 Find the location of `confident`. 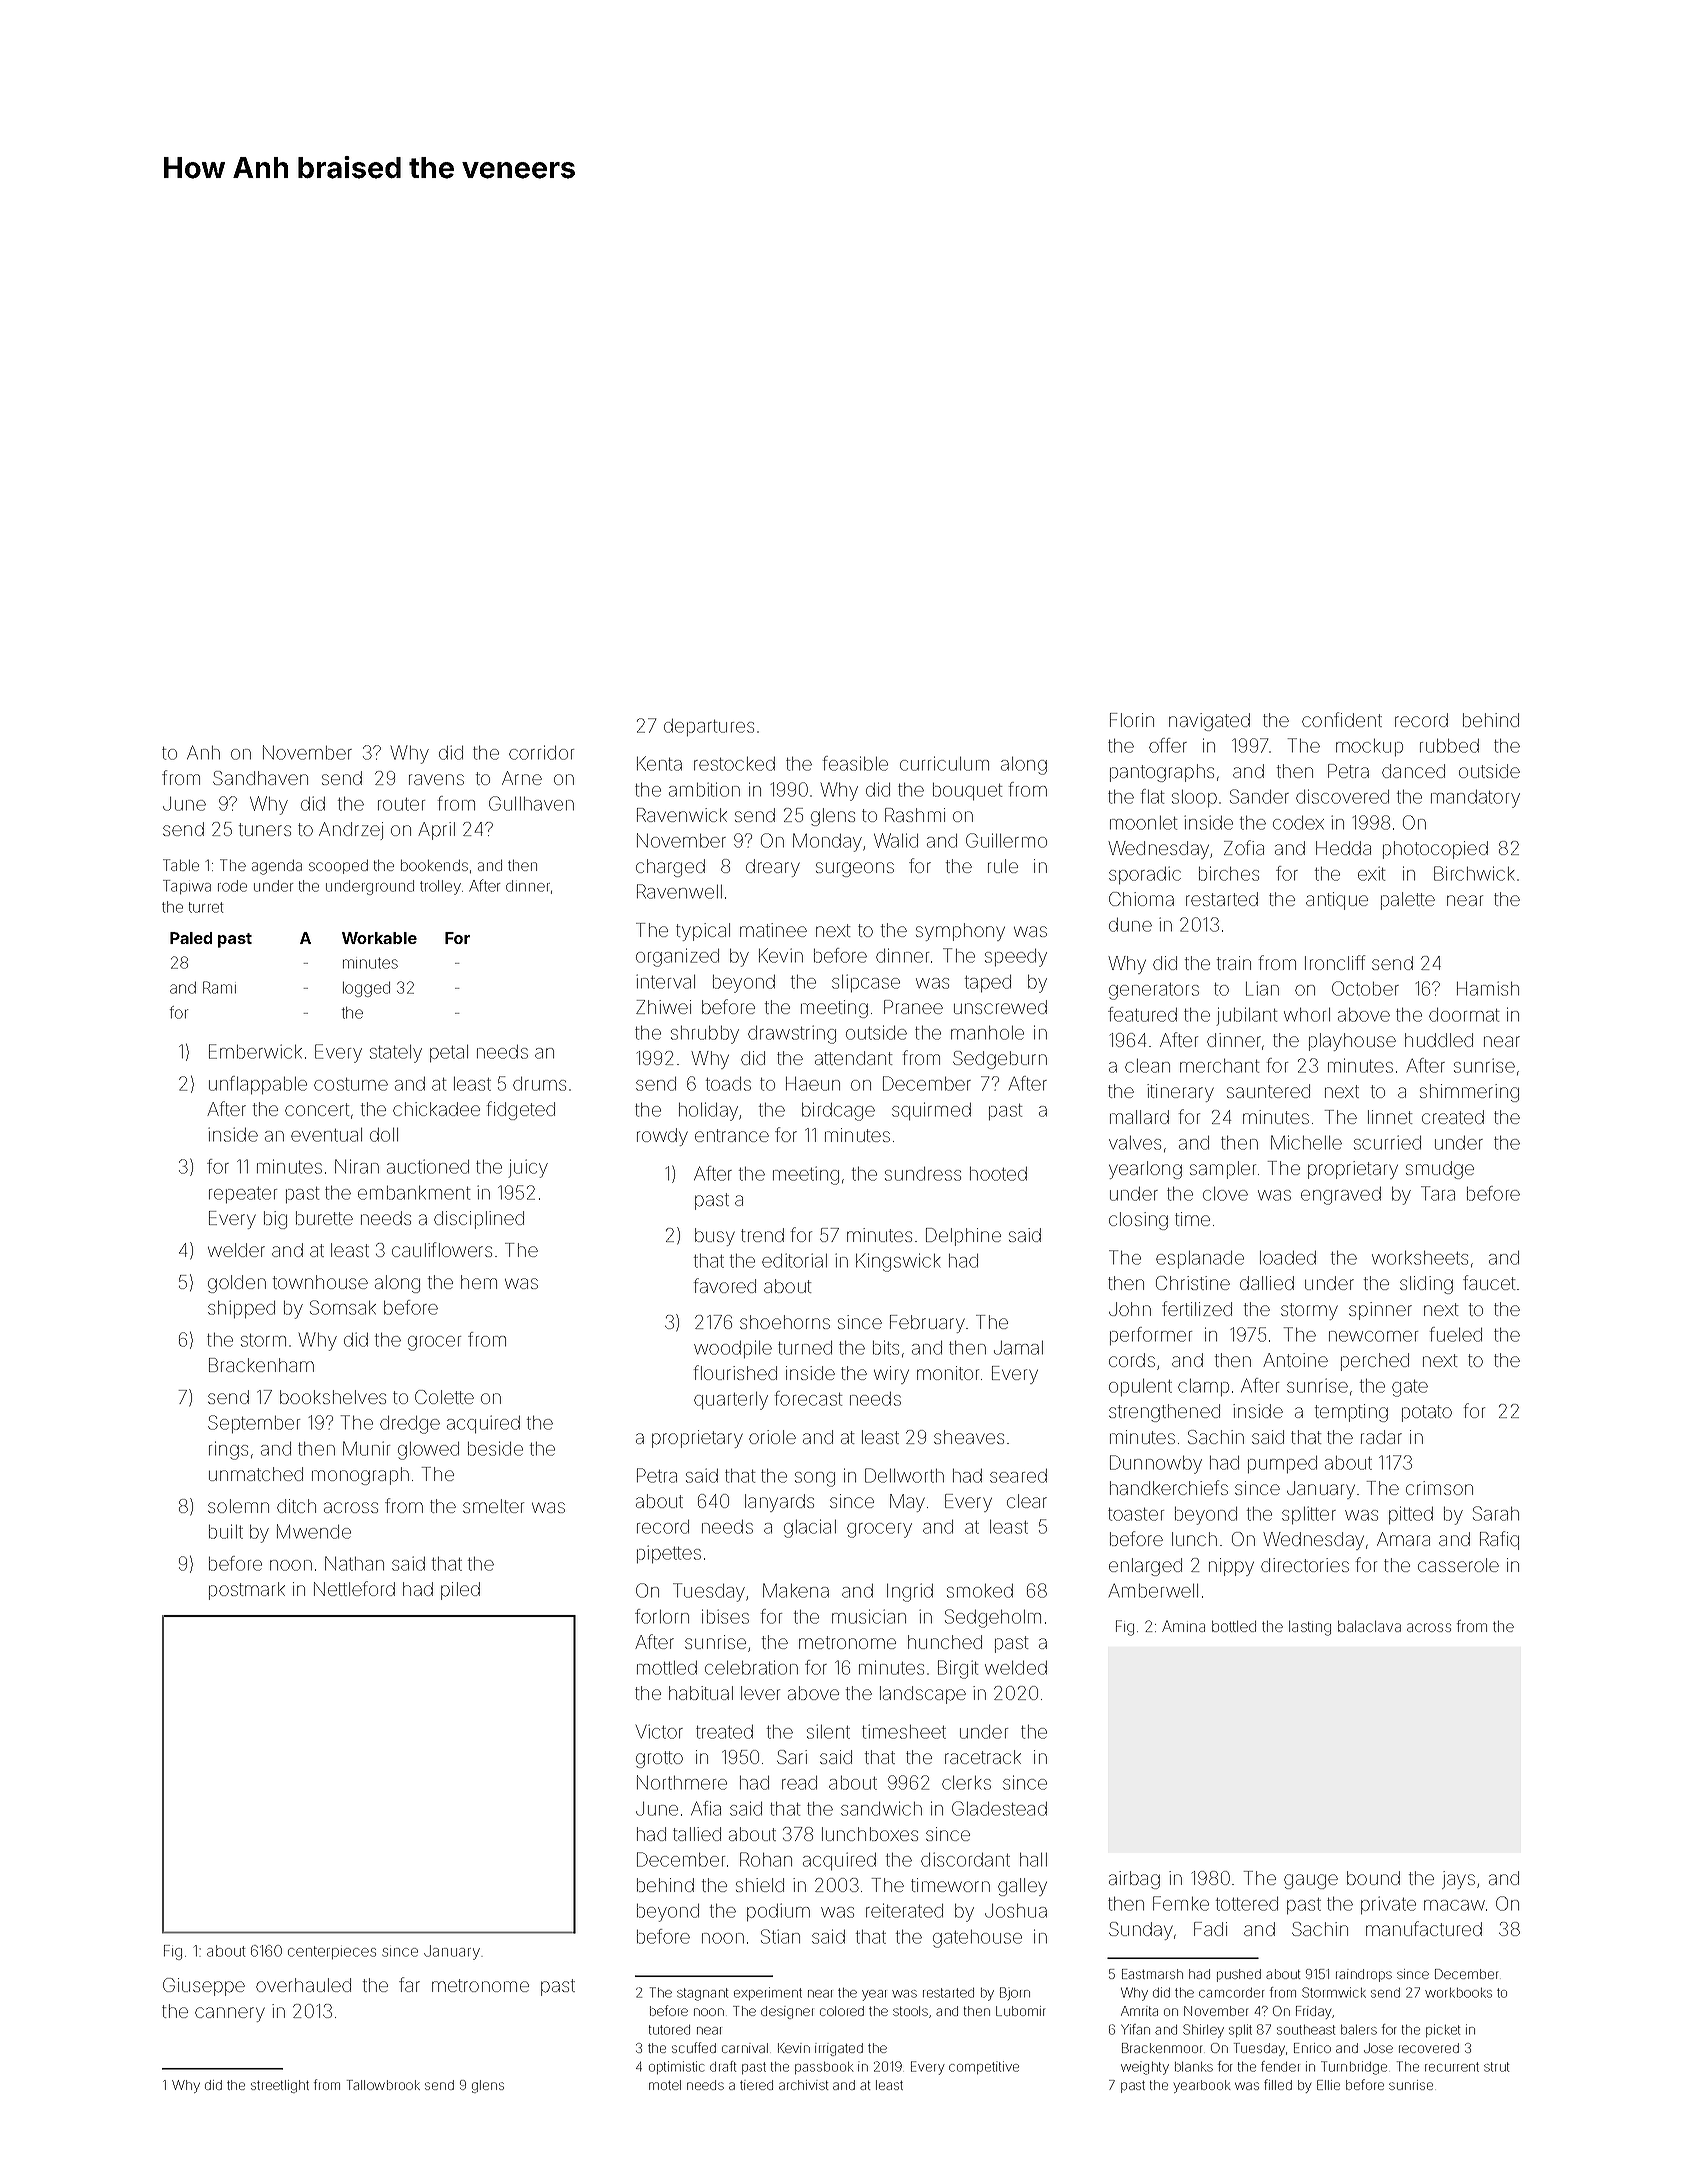

confident is located at coordinates (1342, 719).
